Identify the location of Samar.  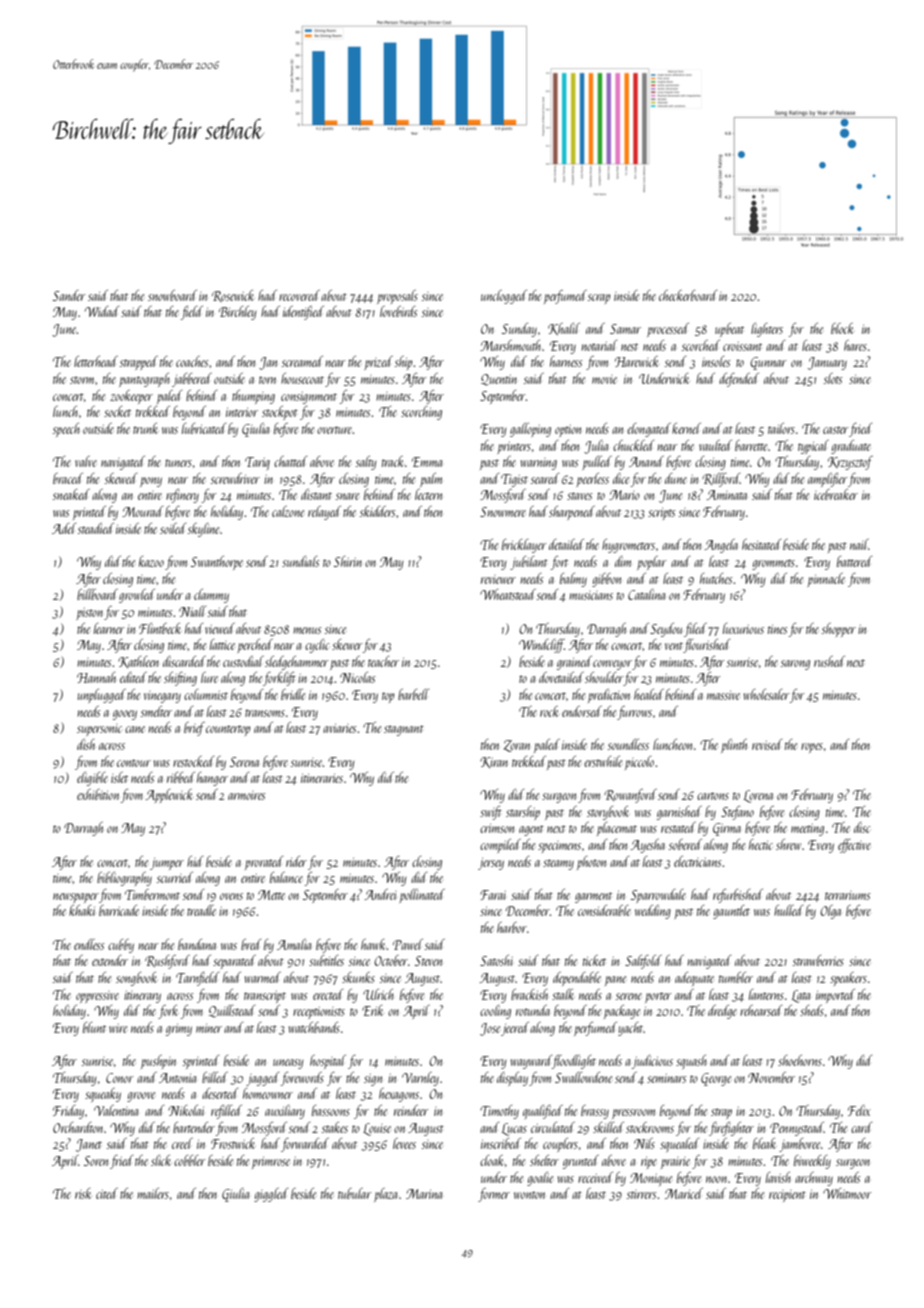
(625, 329).
